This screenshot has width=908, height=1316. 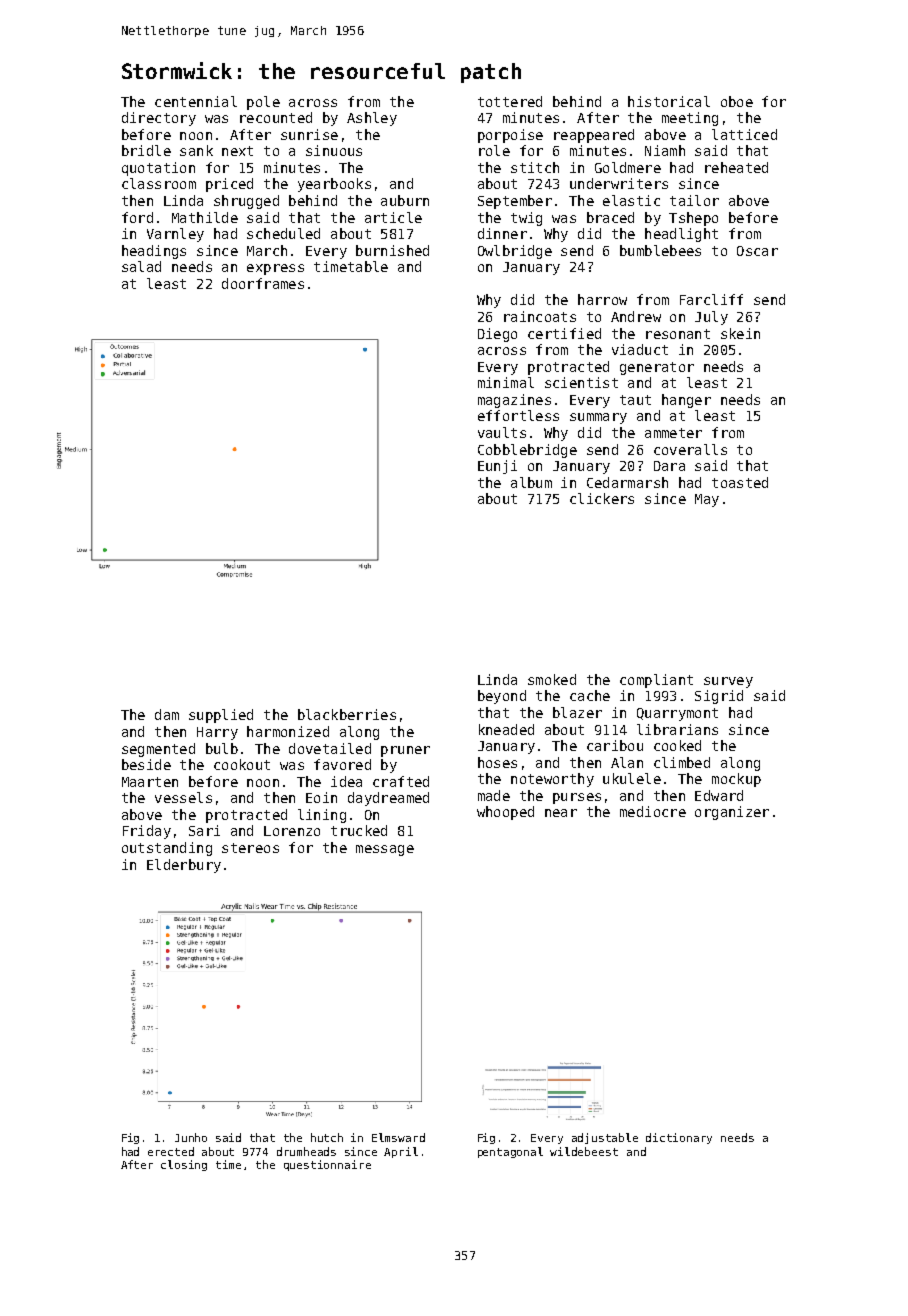 What do you see at coordinates (191, 1137) in the screenshot?
I see `Junho` at bounding box center [191, 1137].
